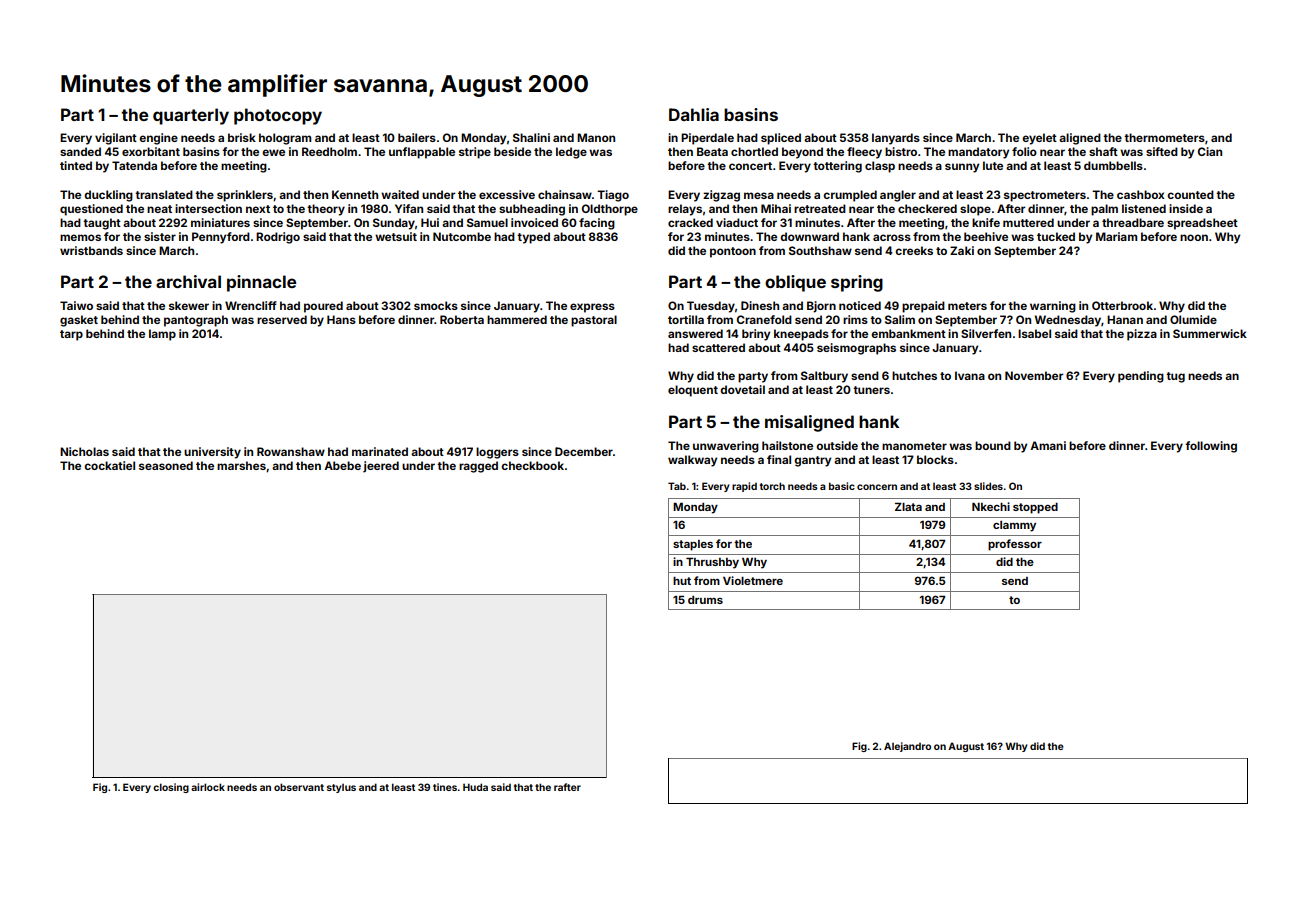 This document has height=924, width=1308. Describe the element at coordinates (299, 787) in the document. I see `observant` at that location.
